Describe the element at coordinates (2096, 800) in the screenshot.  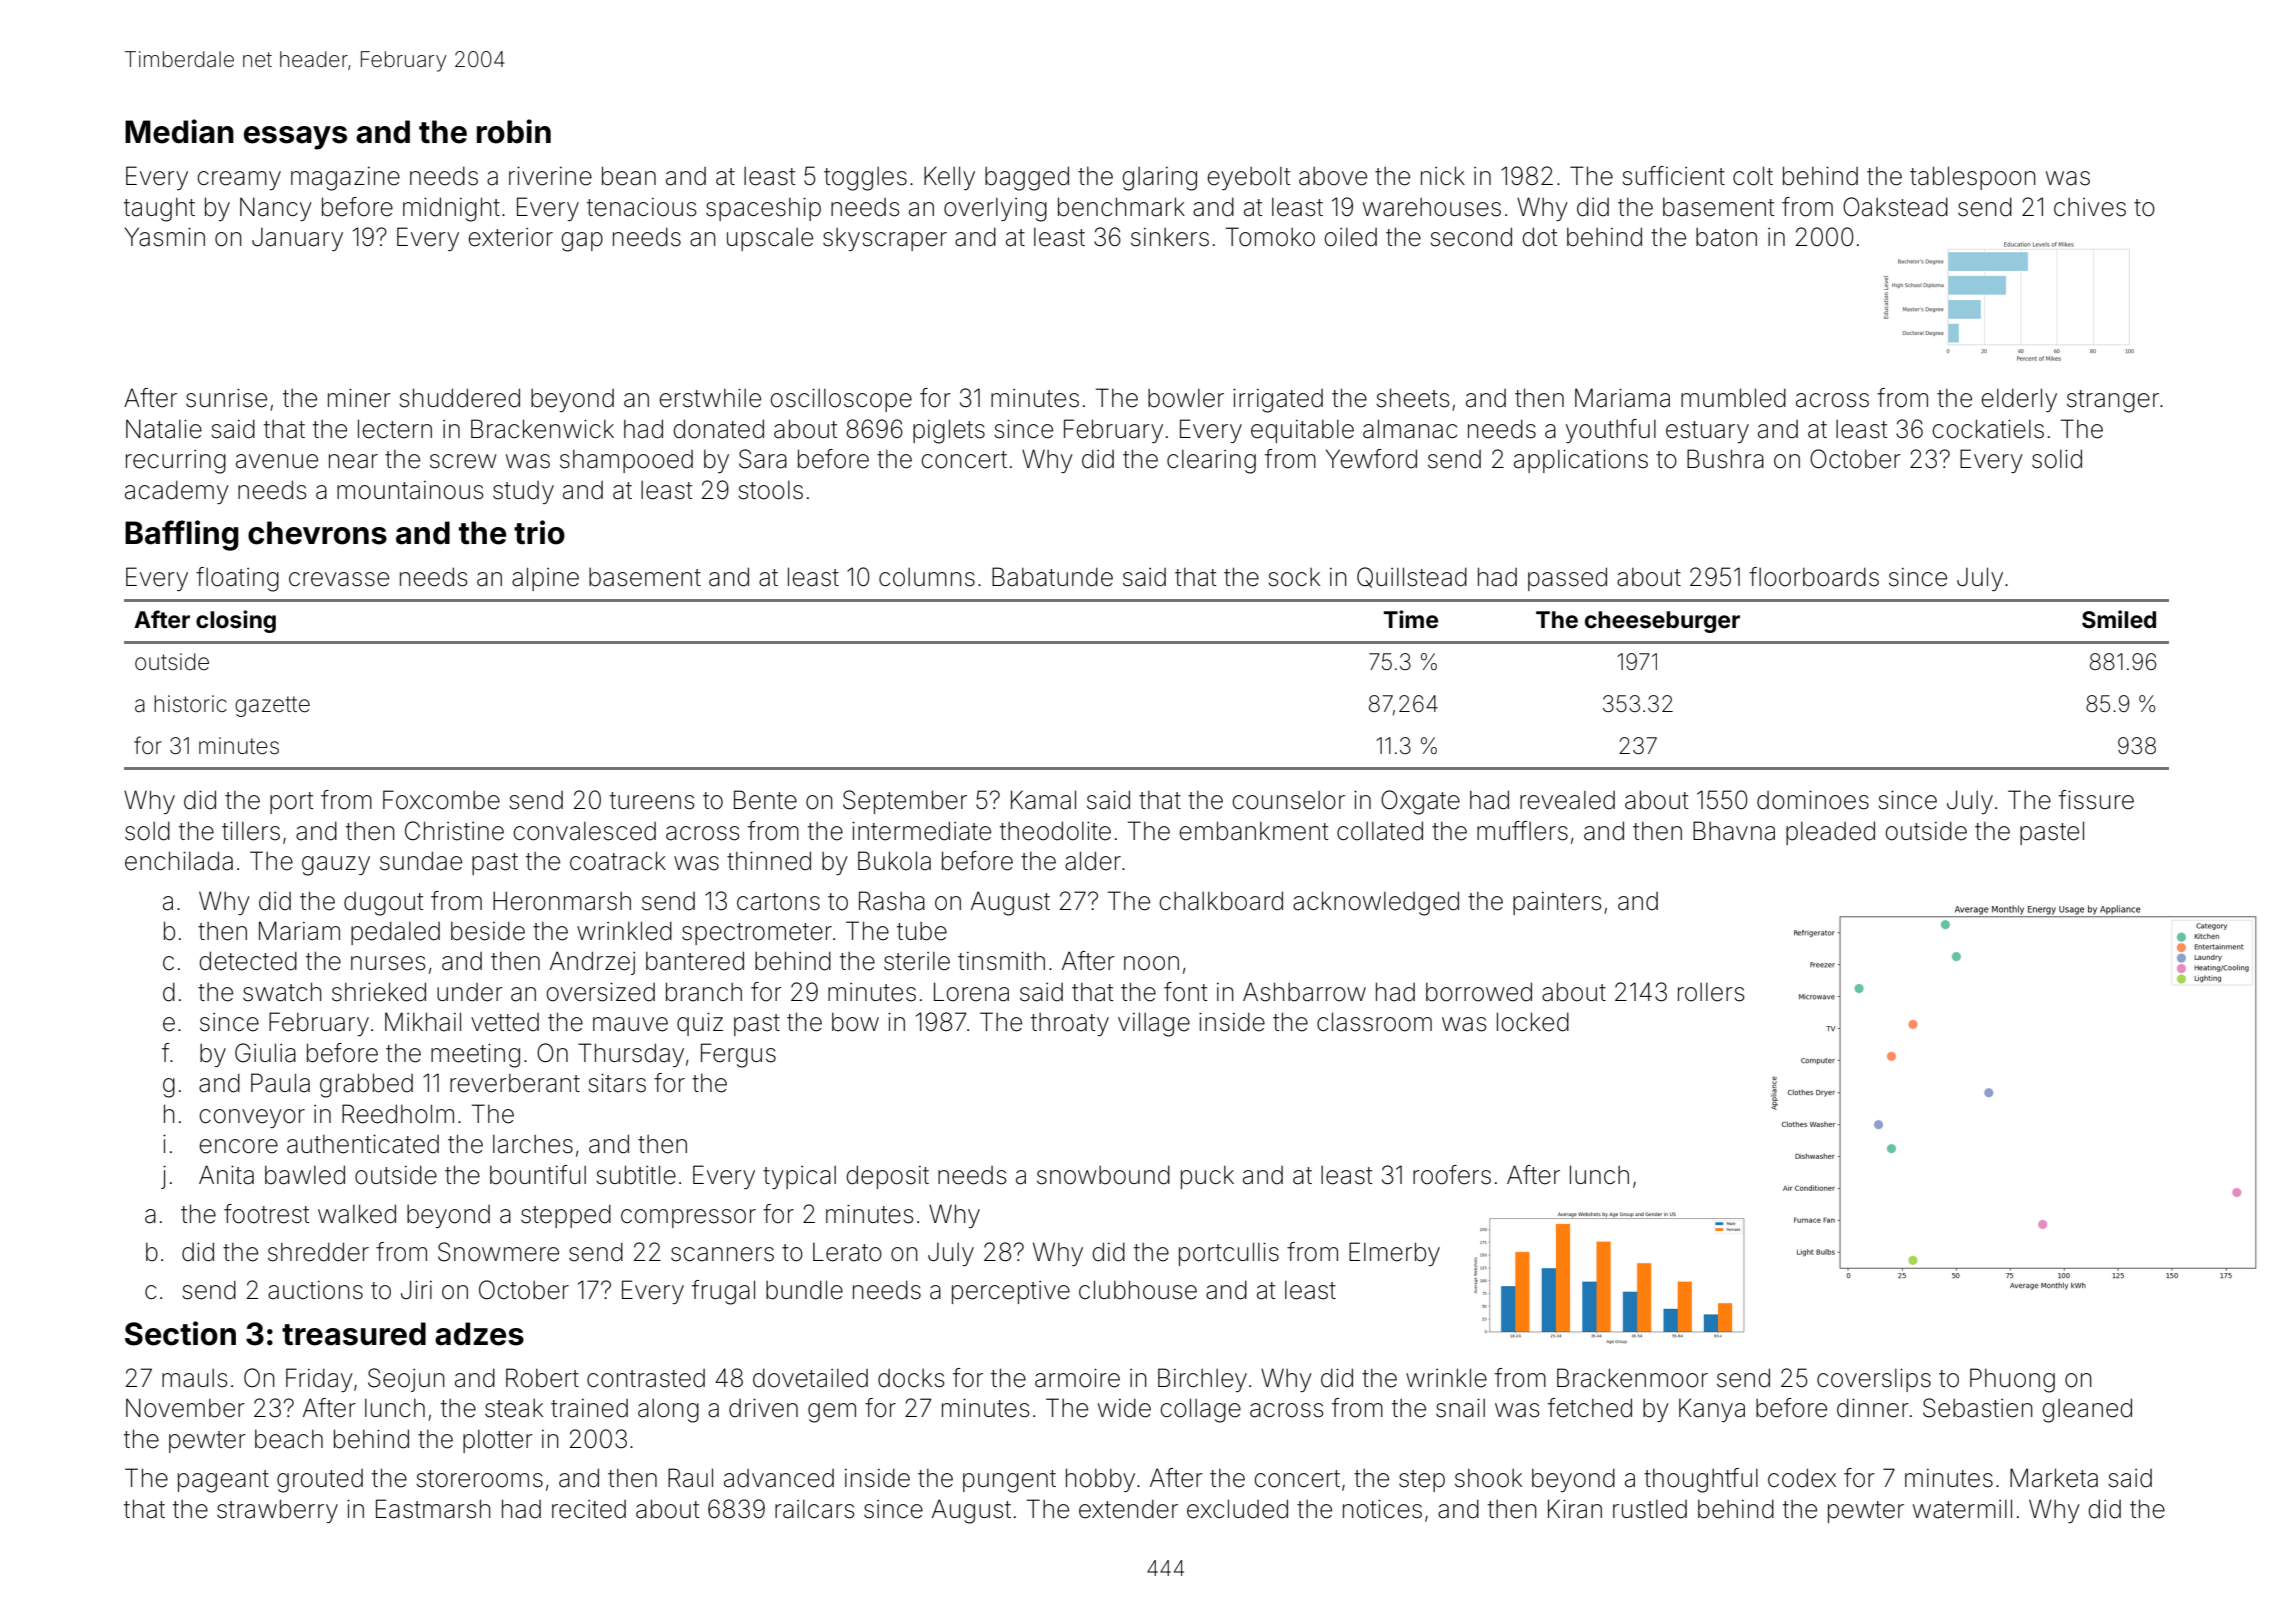
I see `fissure` at that location.
